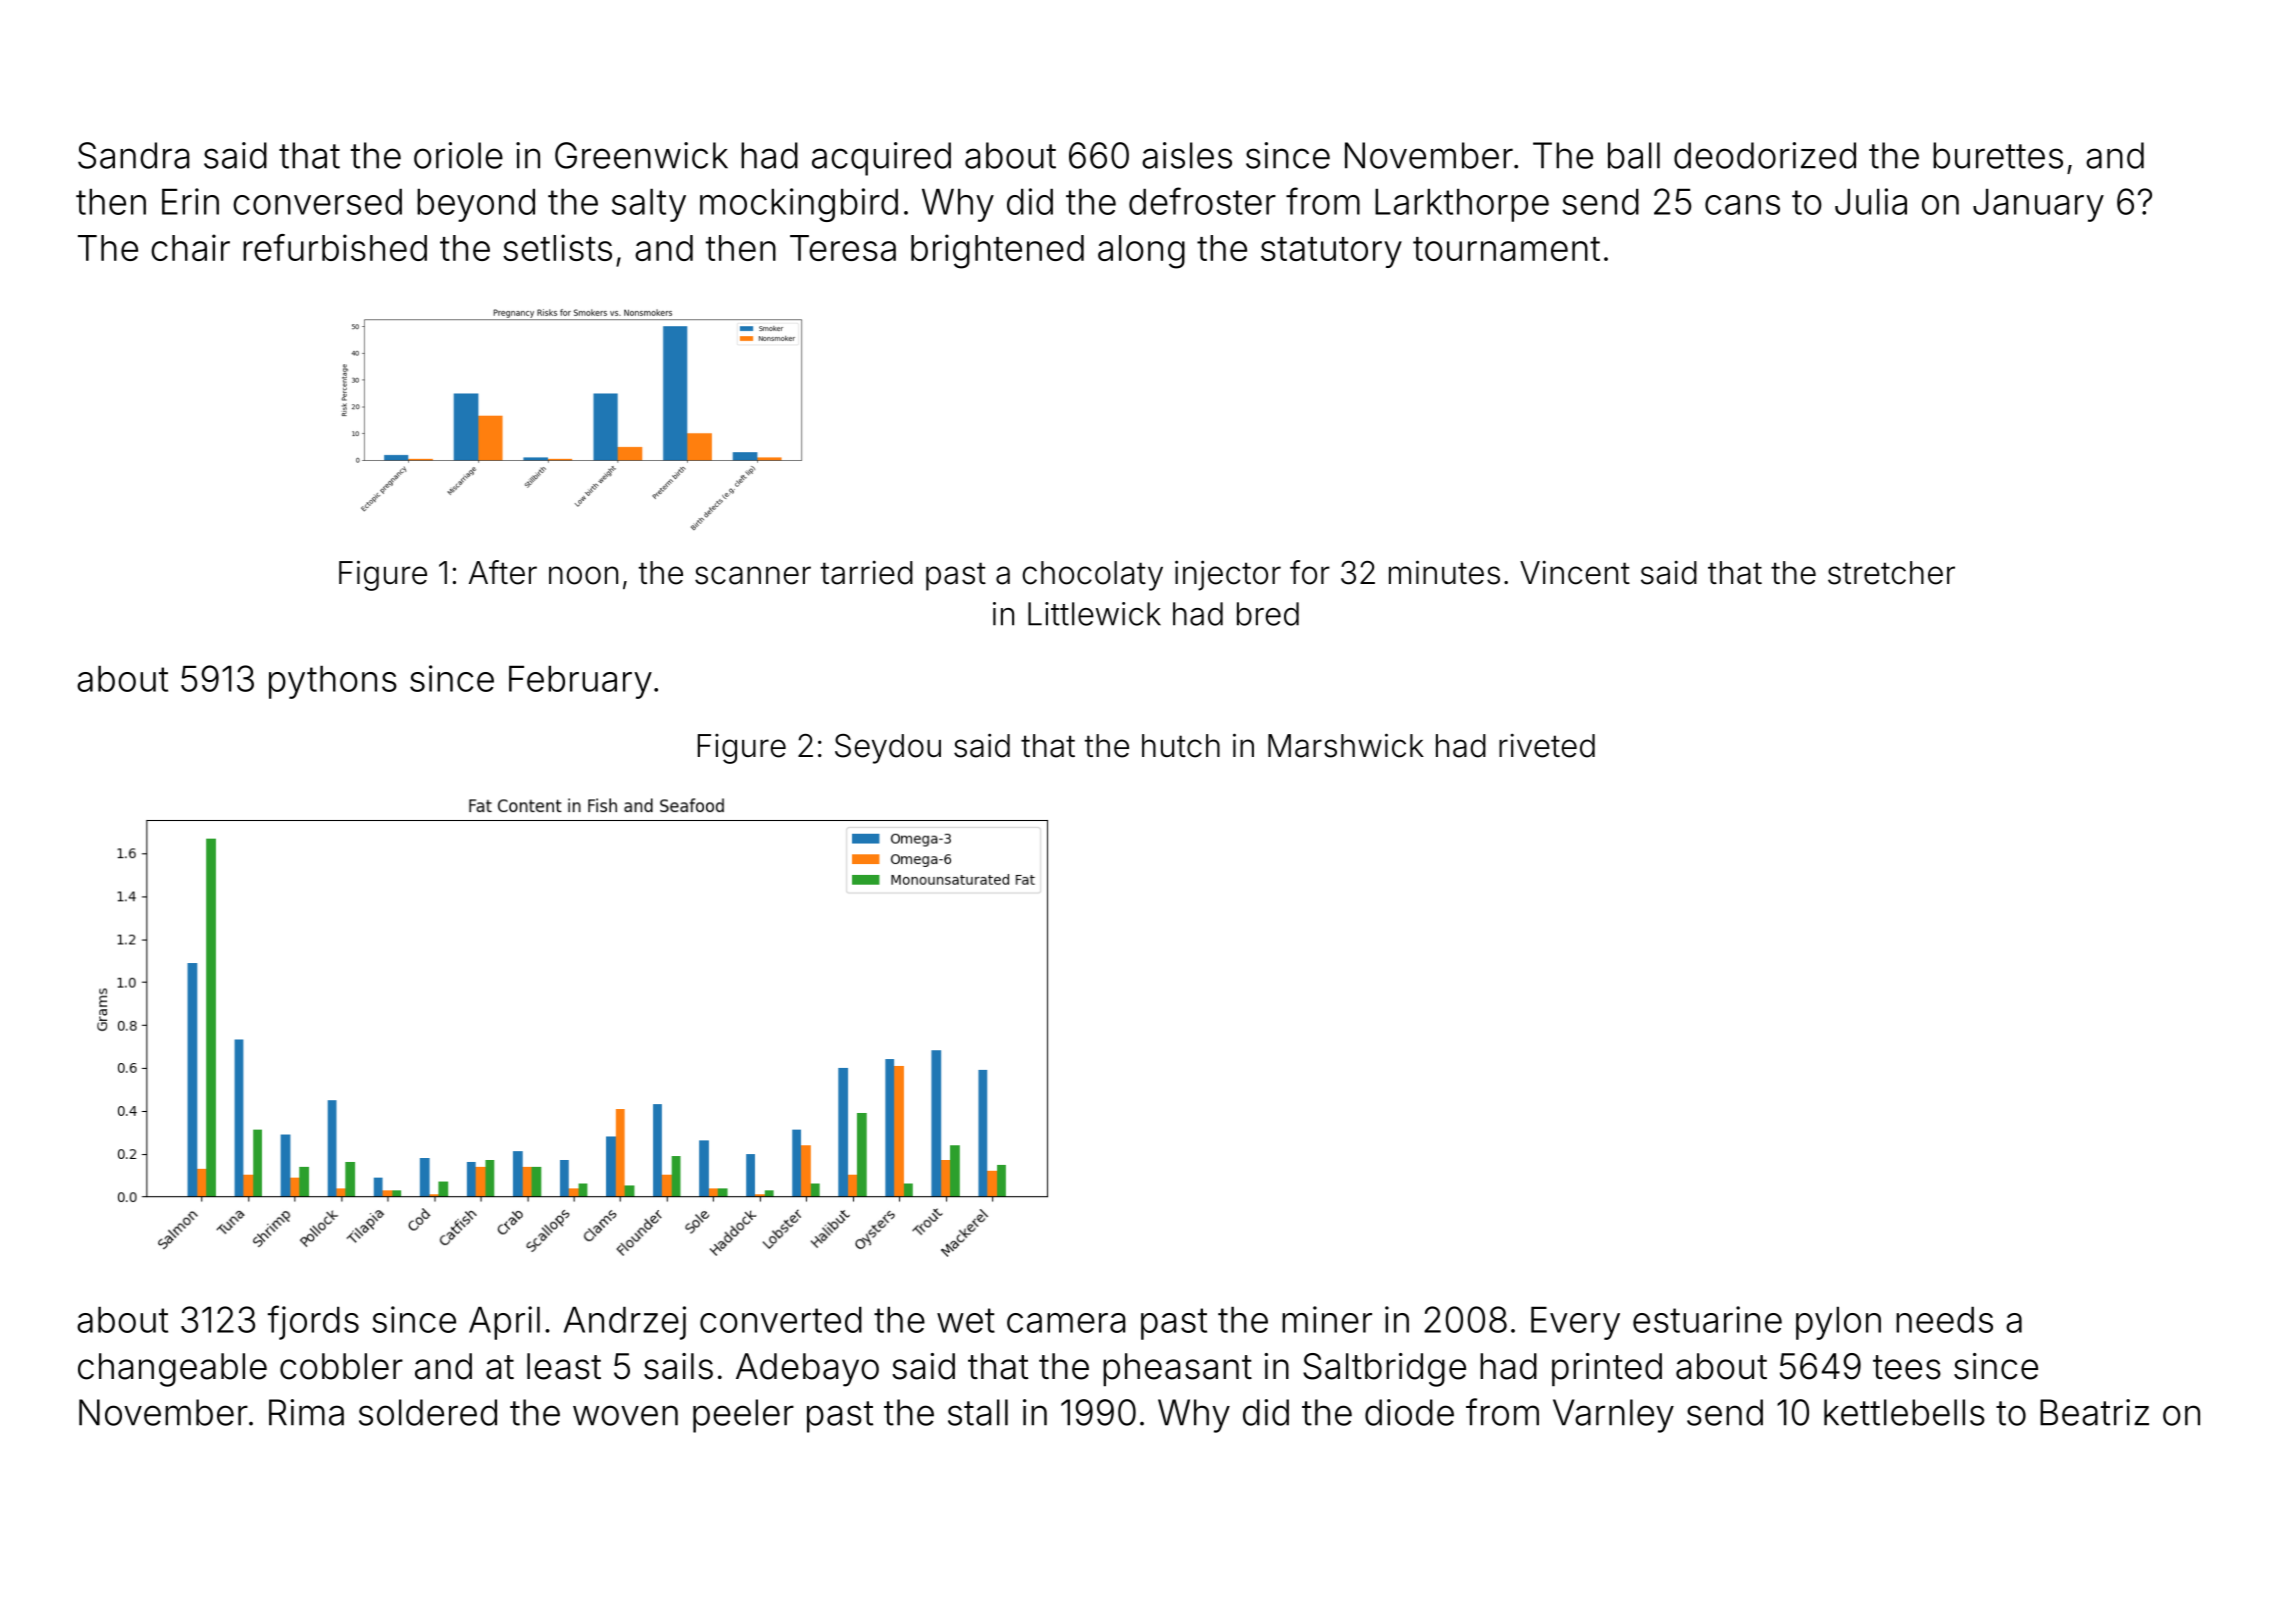 This document has width=2292, height=1620. What do you see at coordinates (1998, 155) in the document?
I see `burettes` at bounding box center [1998, 155].
